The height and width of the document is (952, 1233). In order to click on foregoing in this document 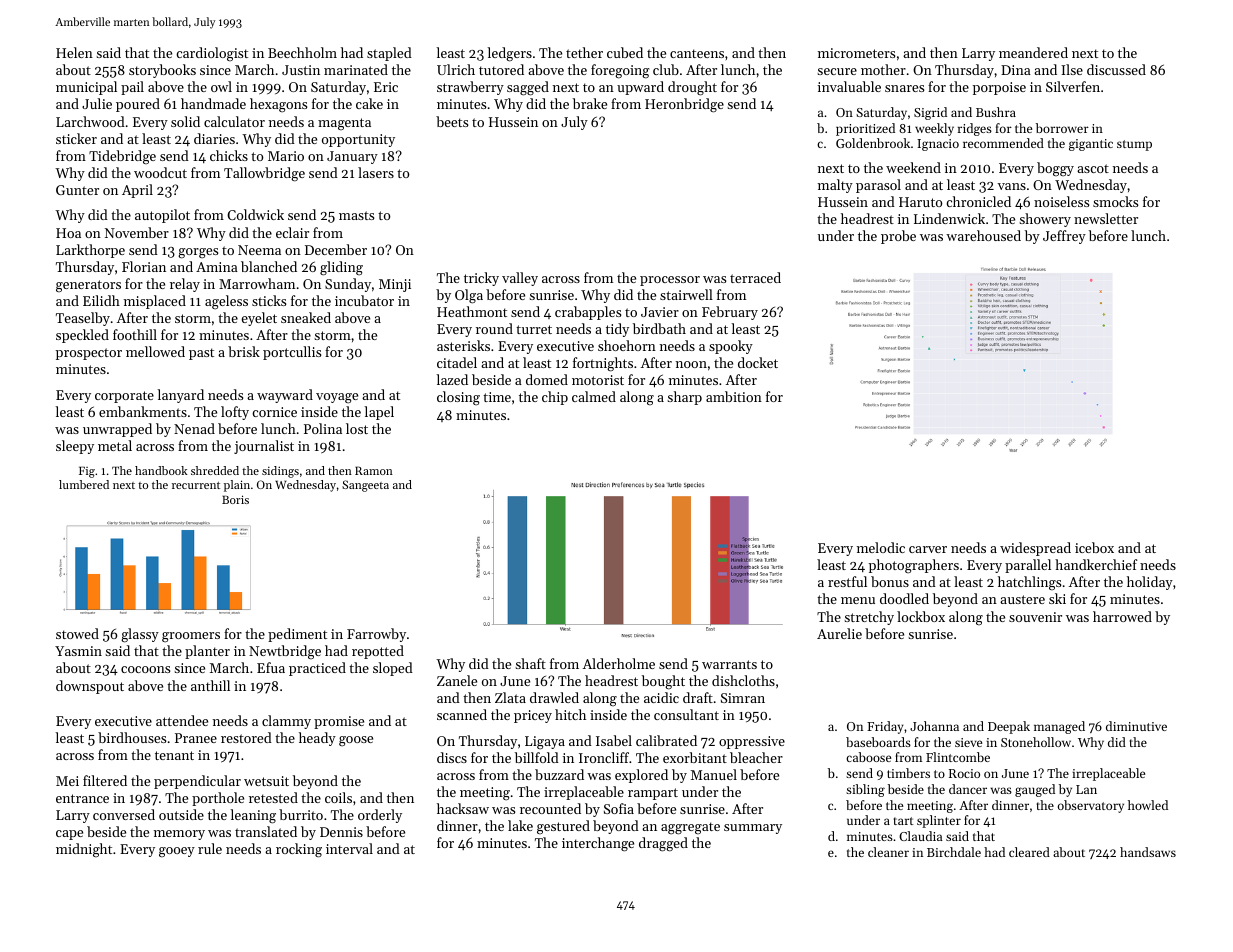, I will do `click(620, 71)`.
